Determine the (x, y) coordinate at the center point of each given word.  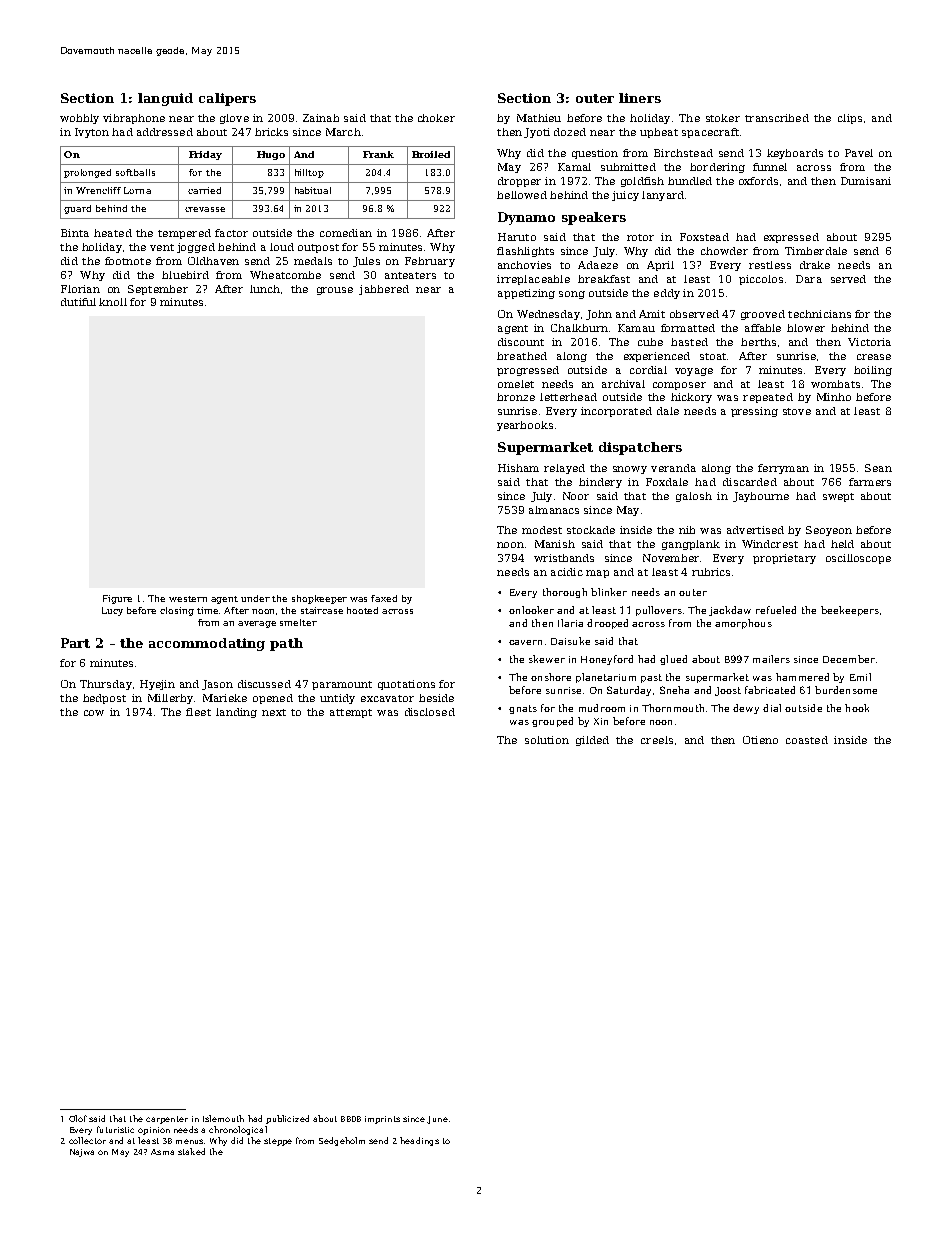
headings (419, 1141)
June (437, 1120)
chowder (724, 251)
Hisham (518, 468)
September (158, 290)
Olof (78, 1118)
